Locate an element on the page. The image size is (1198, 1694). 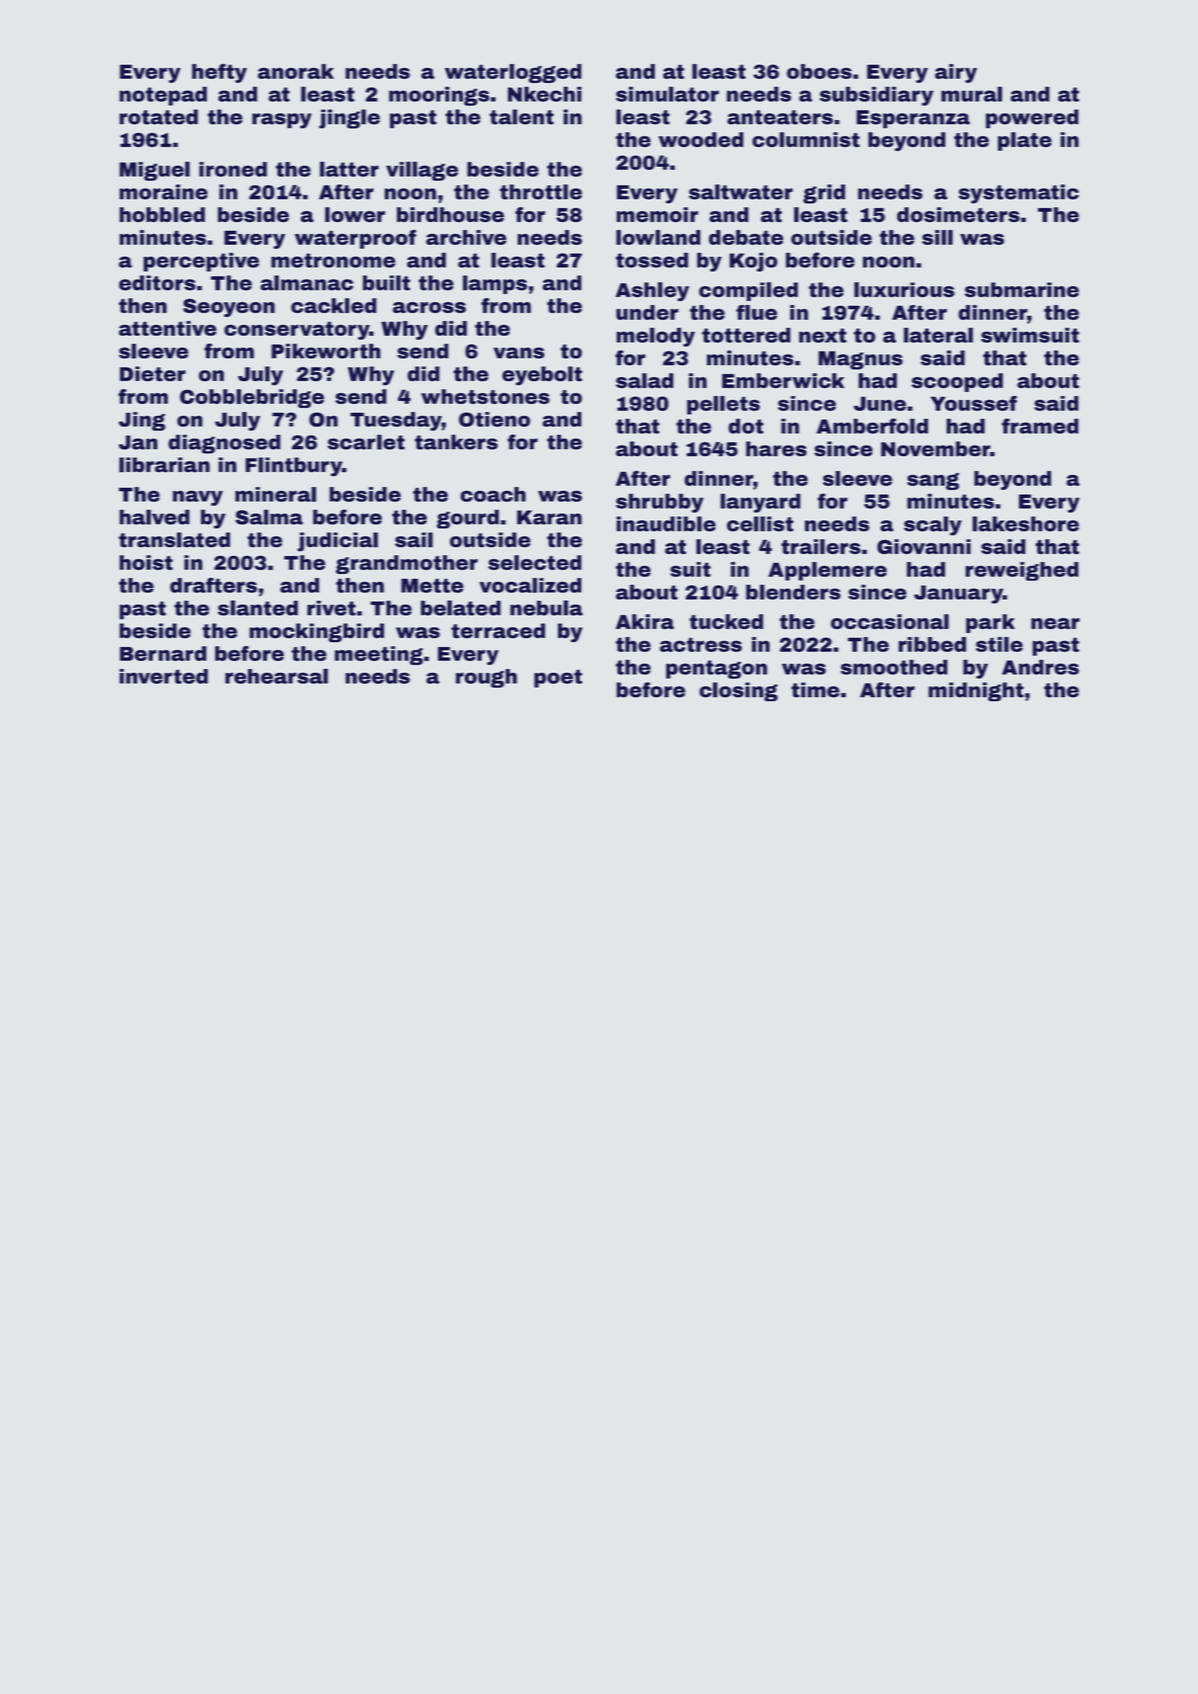
rough is located at coordinates (486, 678).
